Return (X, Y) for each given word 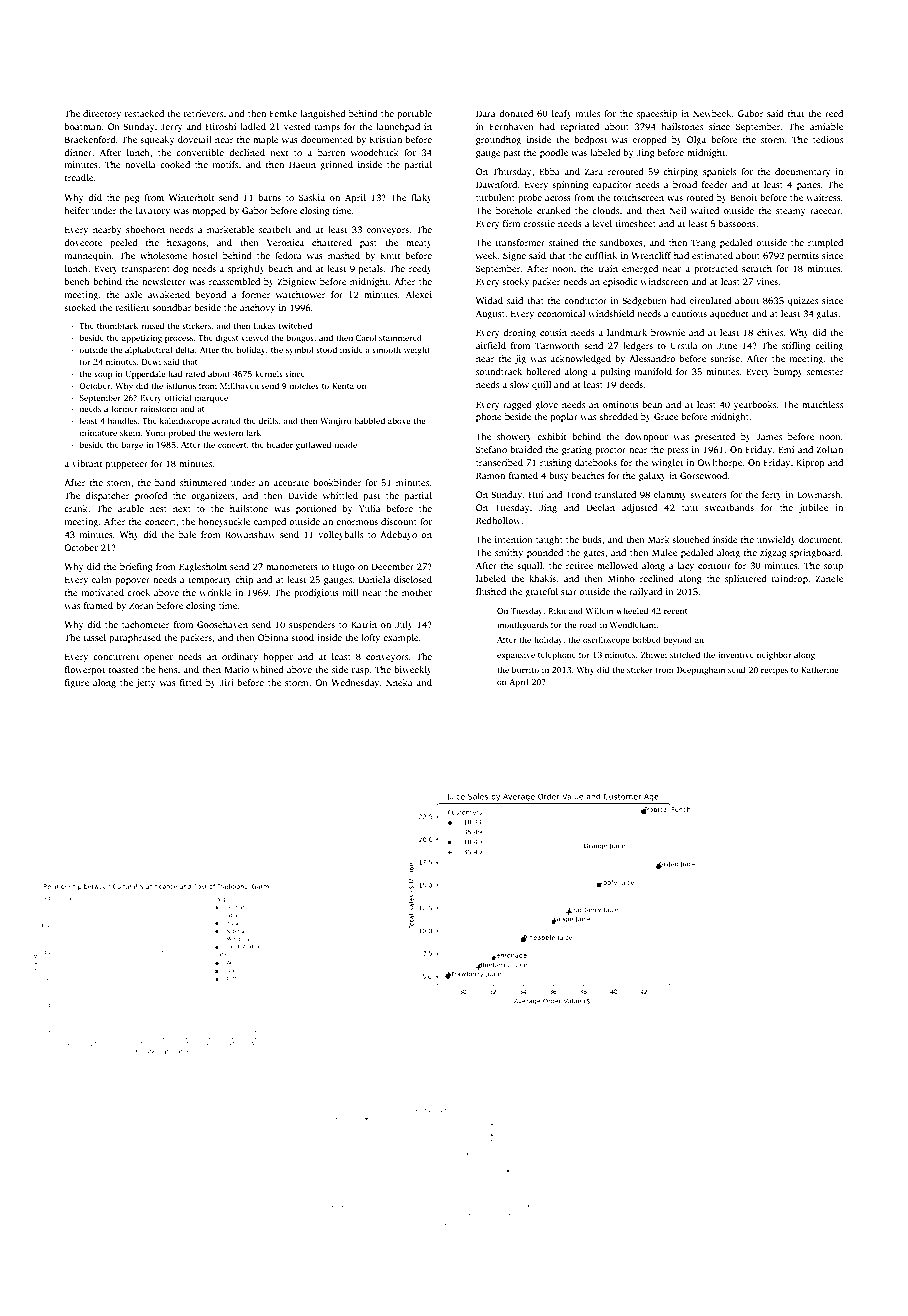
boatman (83, 126)
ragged (517, 405)
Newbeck (712, 113)
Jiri (227, 682)
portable (414, 114)
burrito (525, 669)
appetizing (142, 339)
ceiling (829, 346)
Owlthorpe (719, 463)
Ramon (490, 475)
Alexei (419, 294)
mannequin (88, 256)
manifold (653, 371)
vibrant (87, 463)
